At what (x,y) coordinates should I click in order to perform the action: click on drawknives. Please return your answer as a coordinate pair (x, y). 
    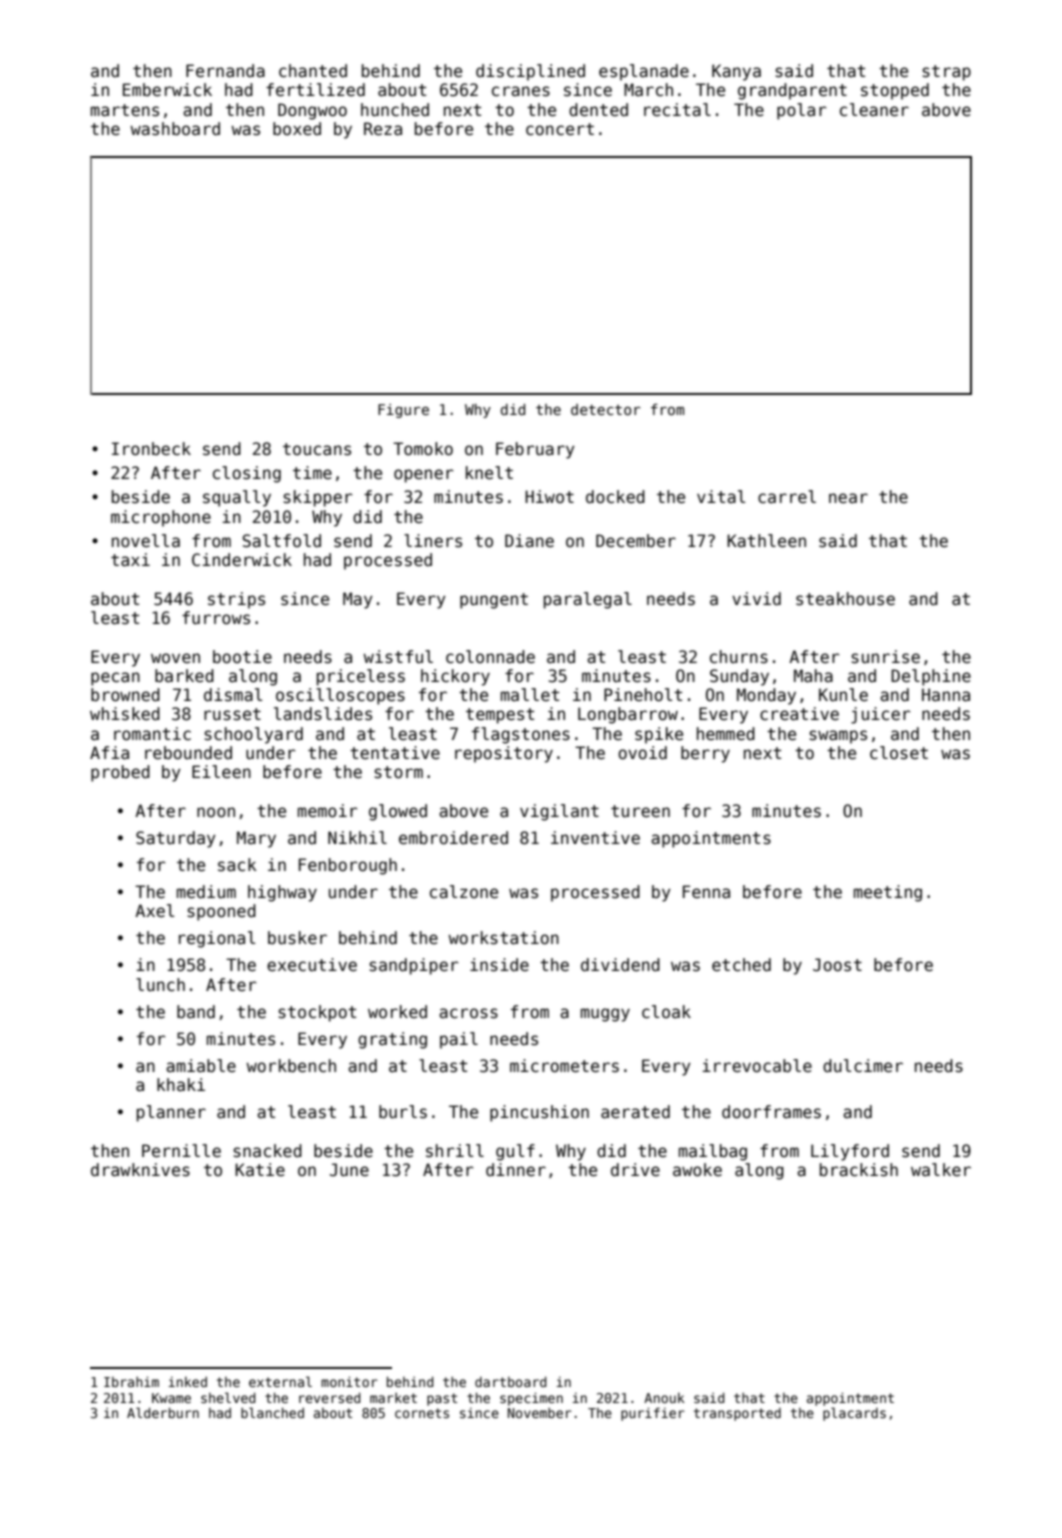
    Looking at the image, I should click on (140, 1170).
